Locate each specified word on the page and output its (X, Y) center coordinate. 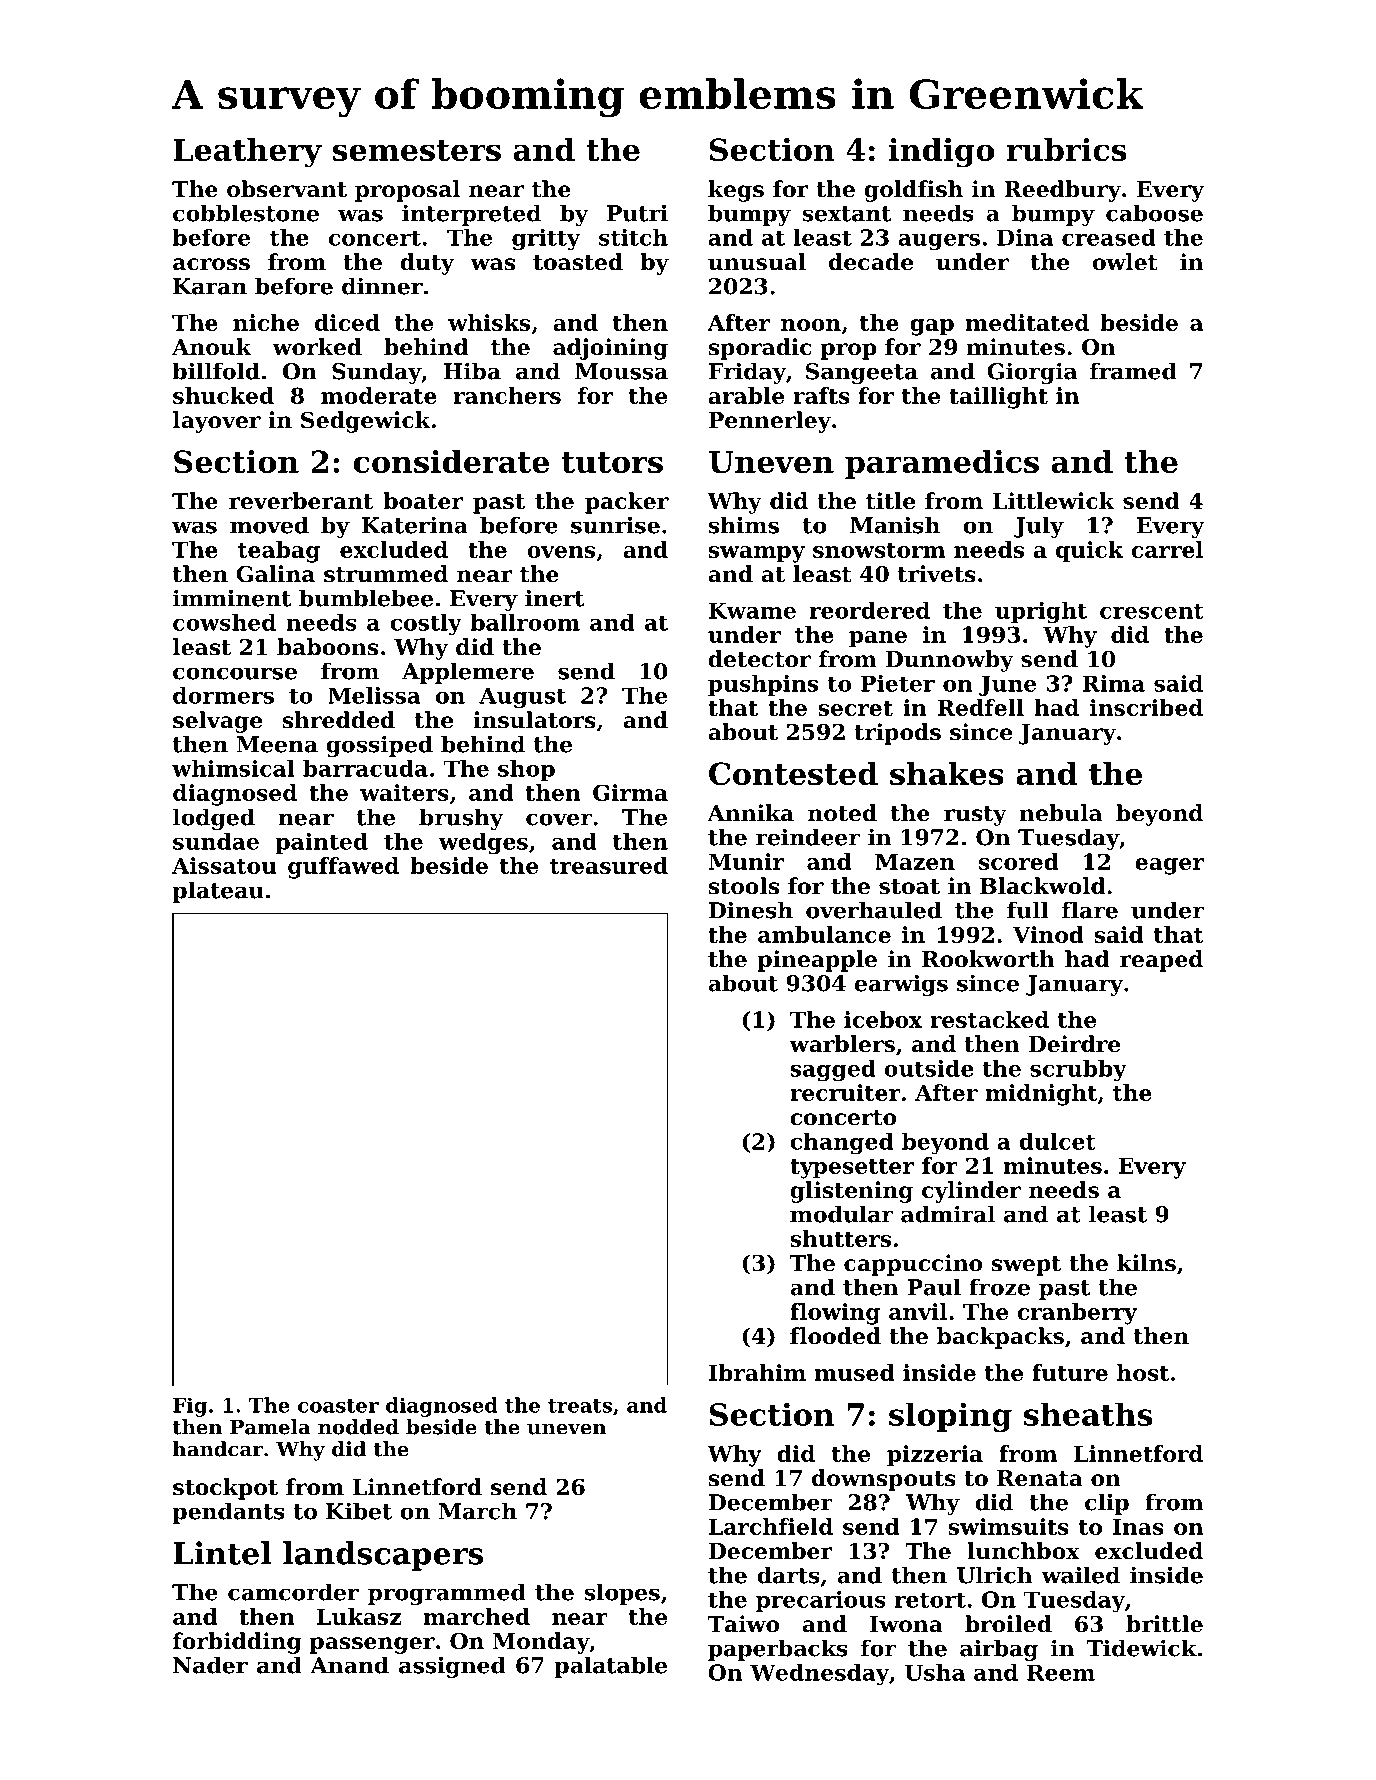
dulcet (1057, 1141)
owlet (1125, 262)
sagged (833, 1070)
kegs (736, 191)
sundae (216, 841)
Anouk (212, 347)
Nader (210, 1665)
